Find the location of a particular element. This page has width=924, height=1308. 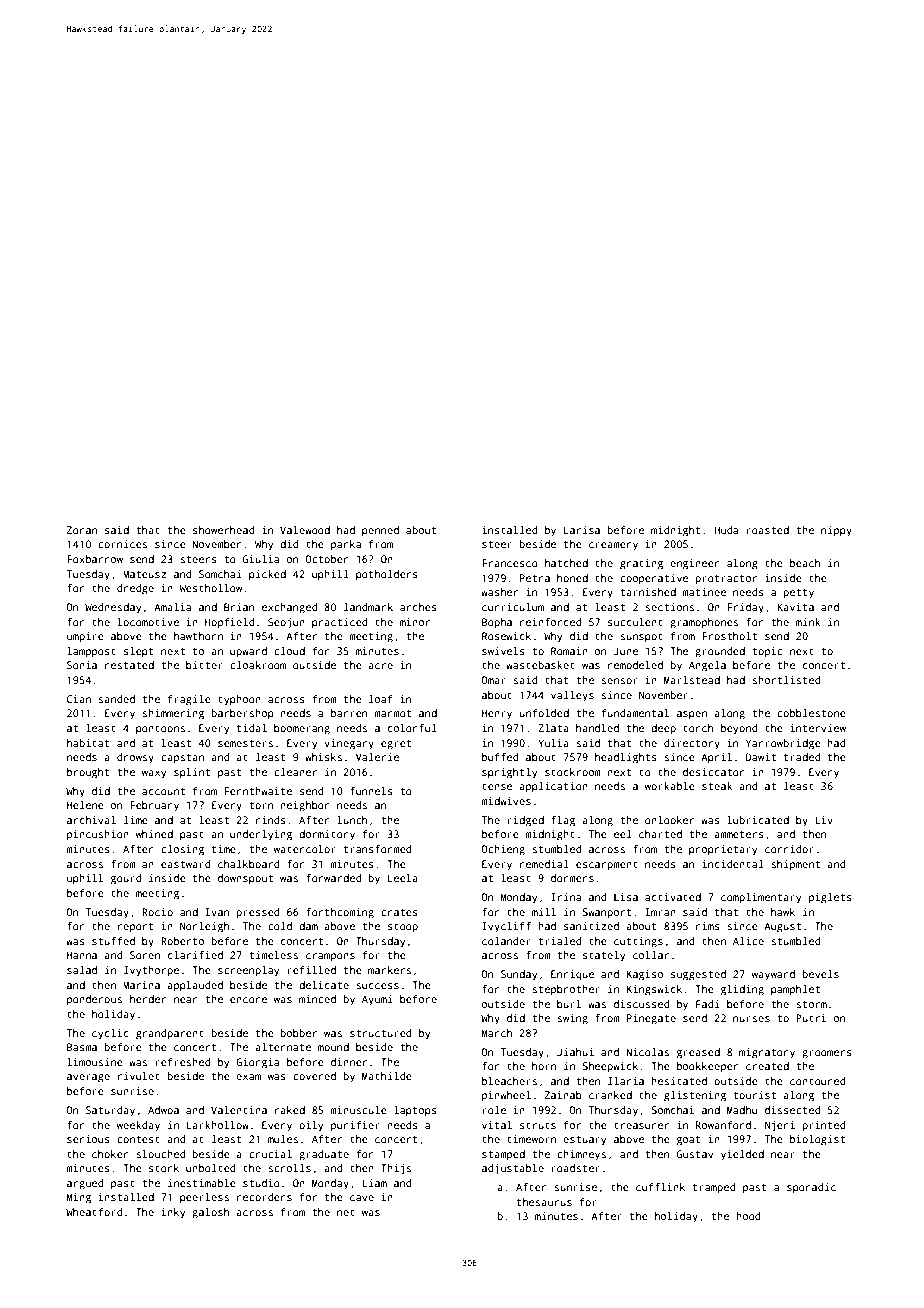

stuffed is located at coordinates (113, 941).
